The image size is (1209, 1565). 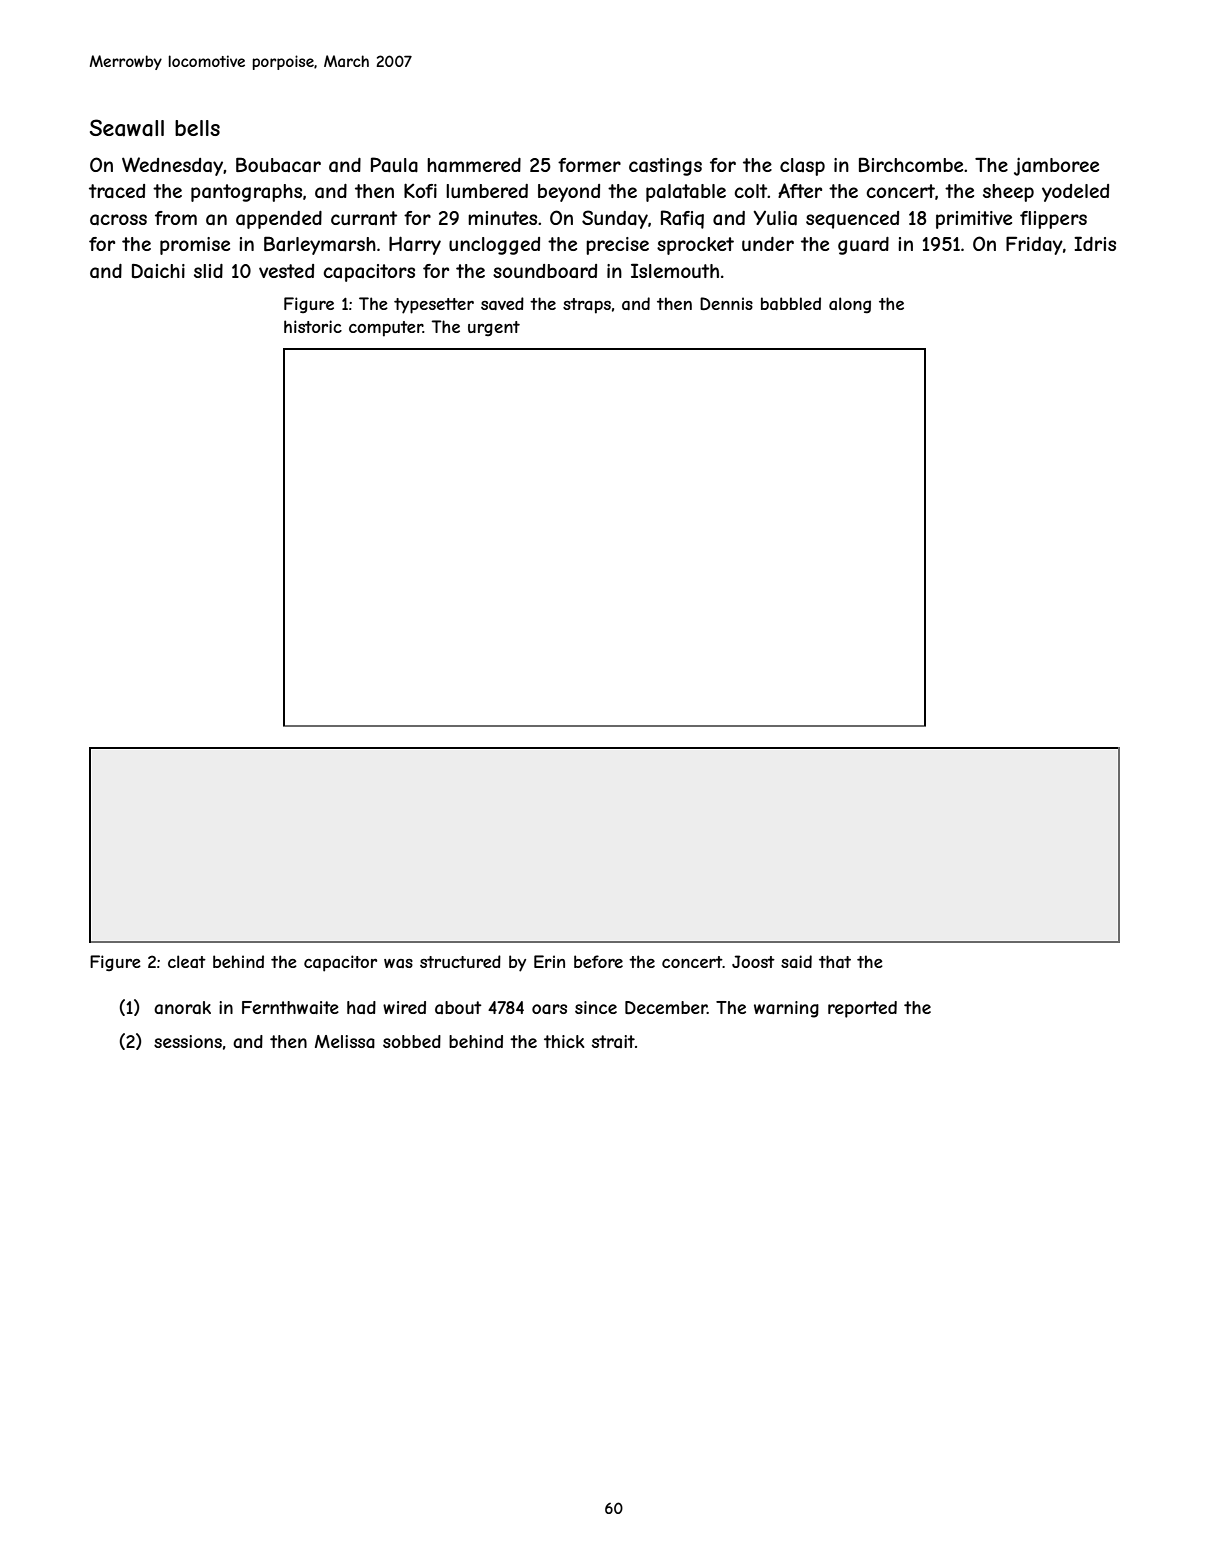 I want to click on was, so click(x=398, y=963).
